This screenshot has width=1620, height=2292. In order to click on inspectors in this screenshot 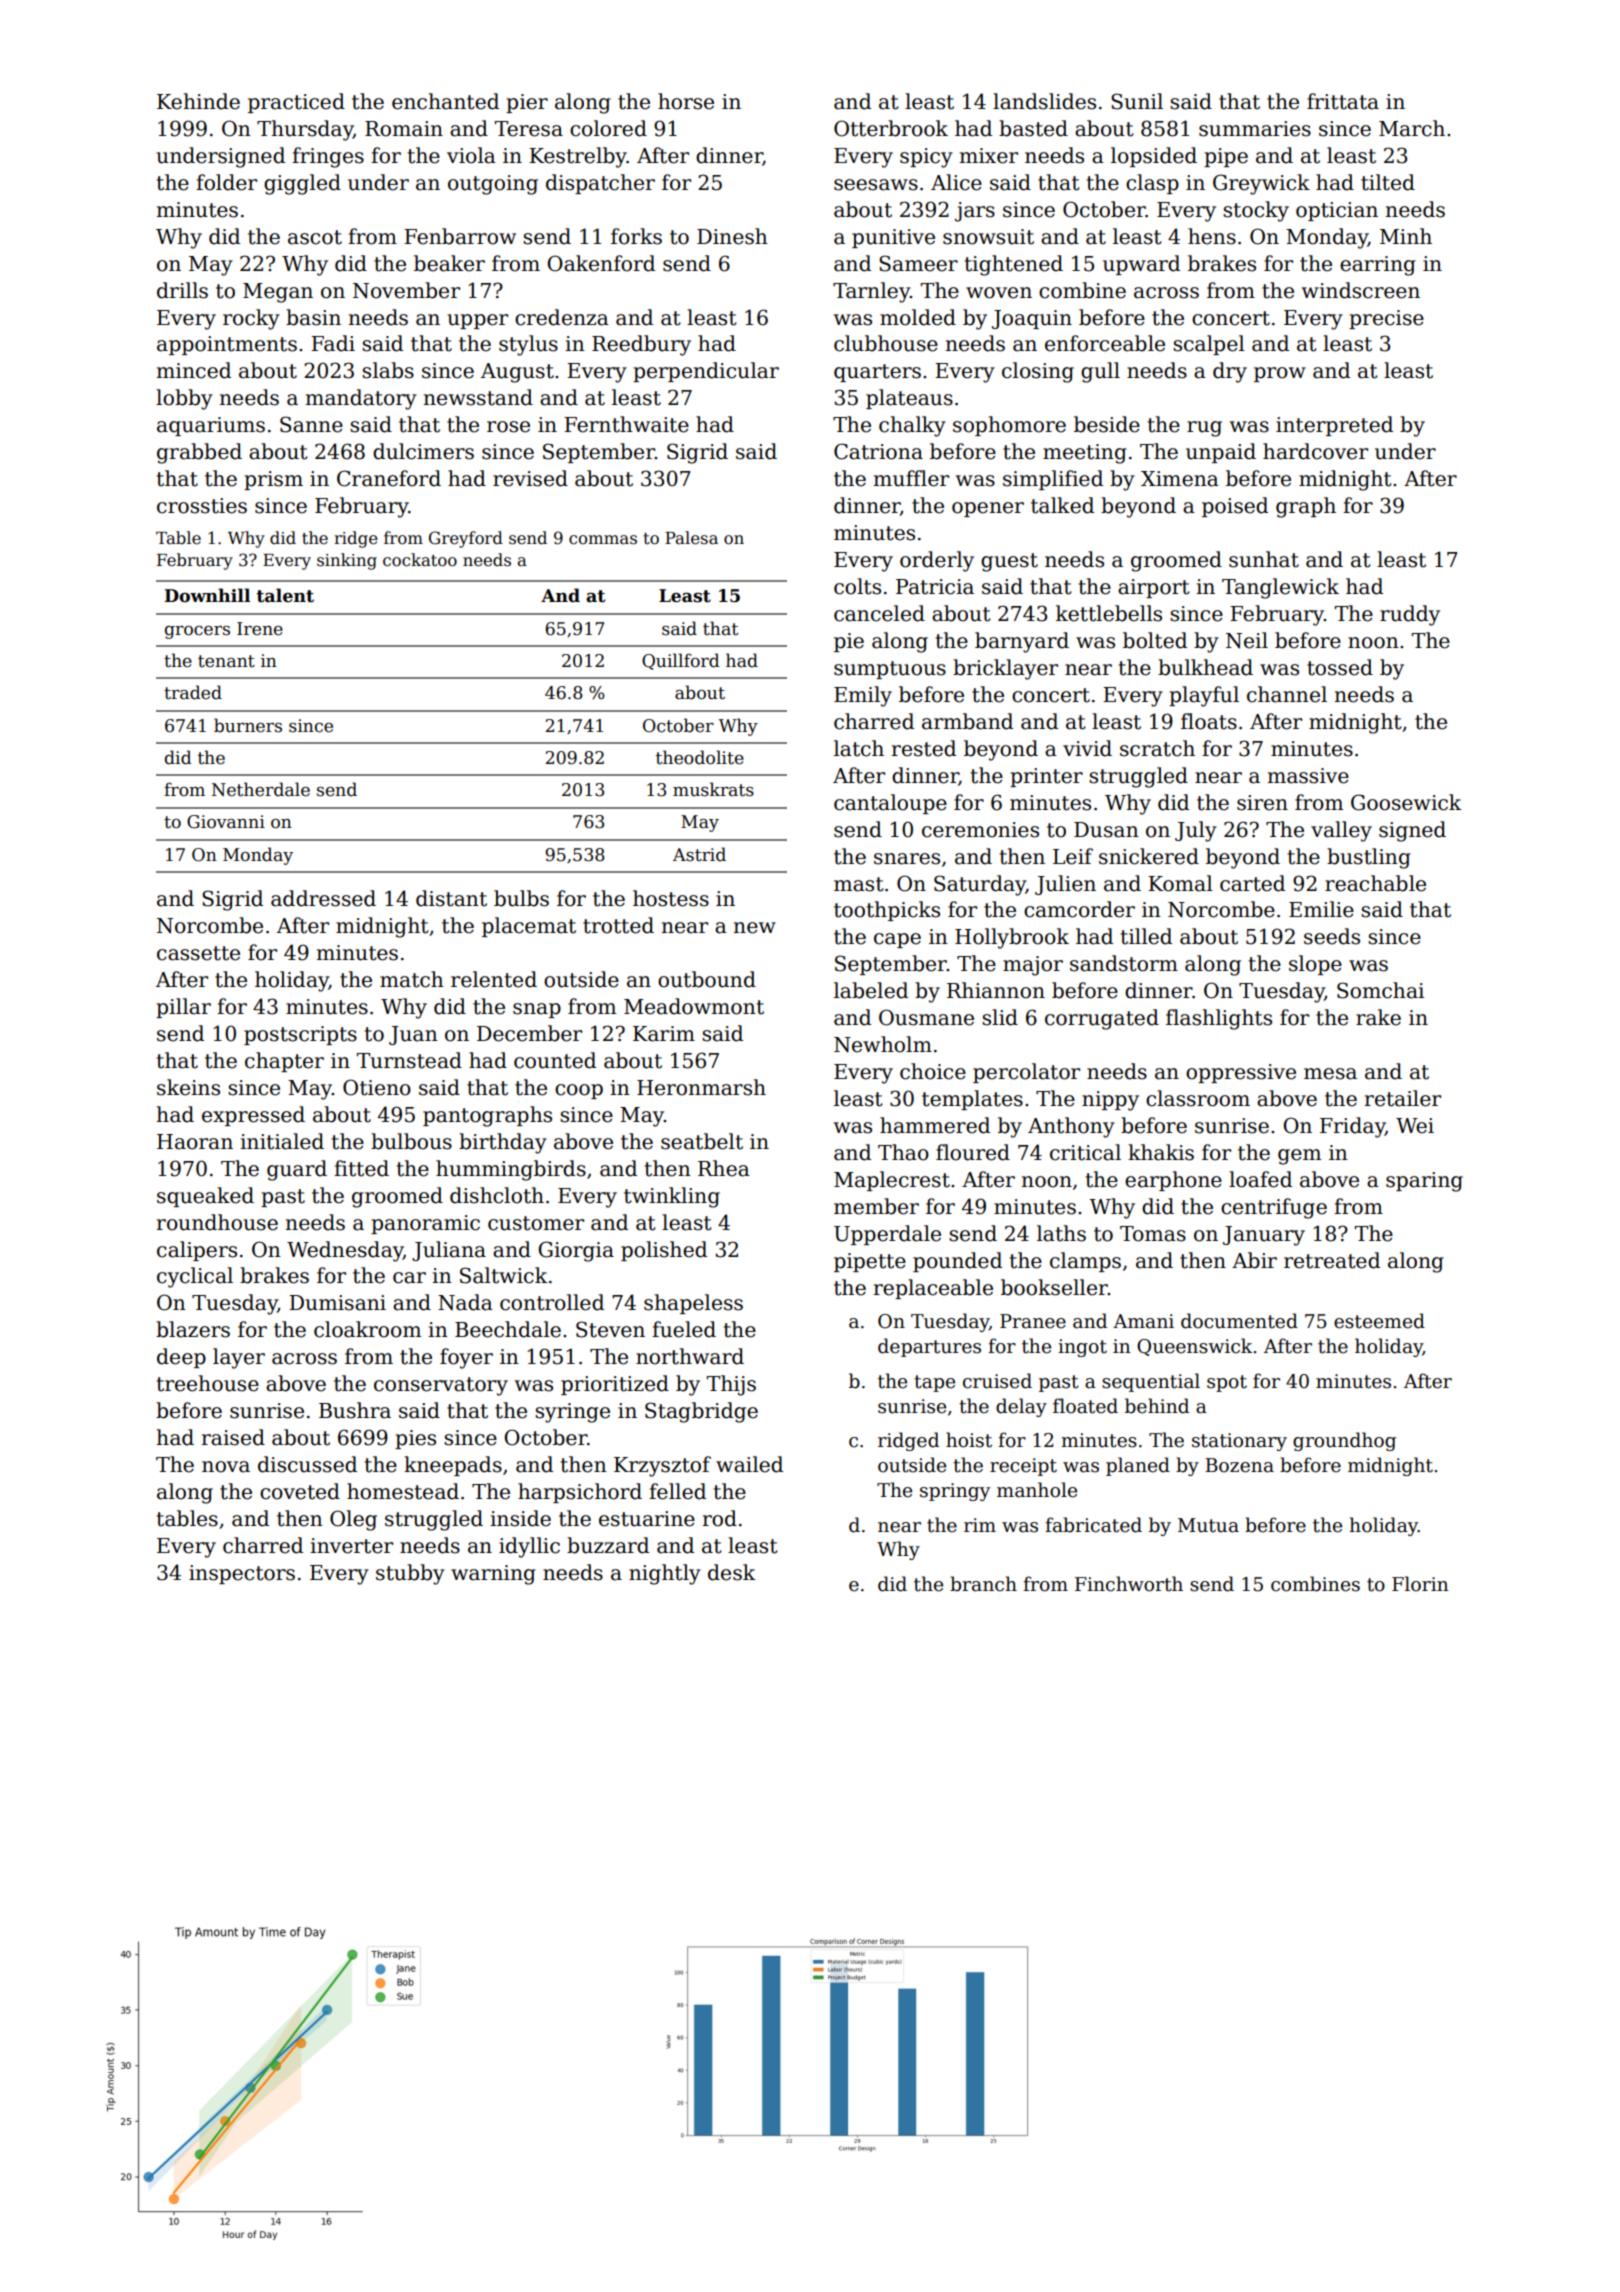, I will do `click(242, 1574)`.
